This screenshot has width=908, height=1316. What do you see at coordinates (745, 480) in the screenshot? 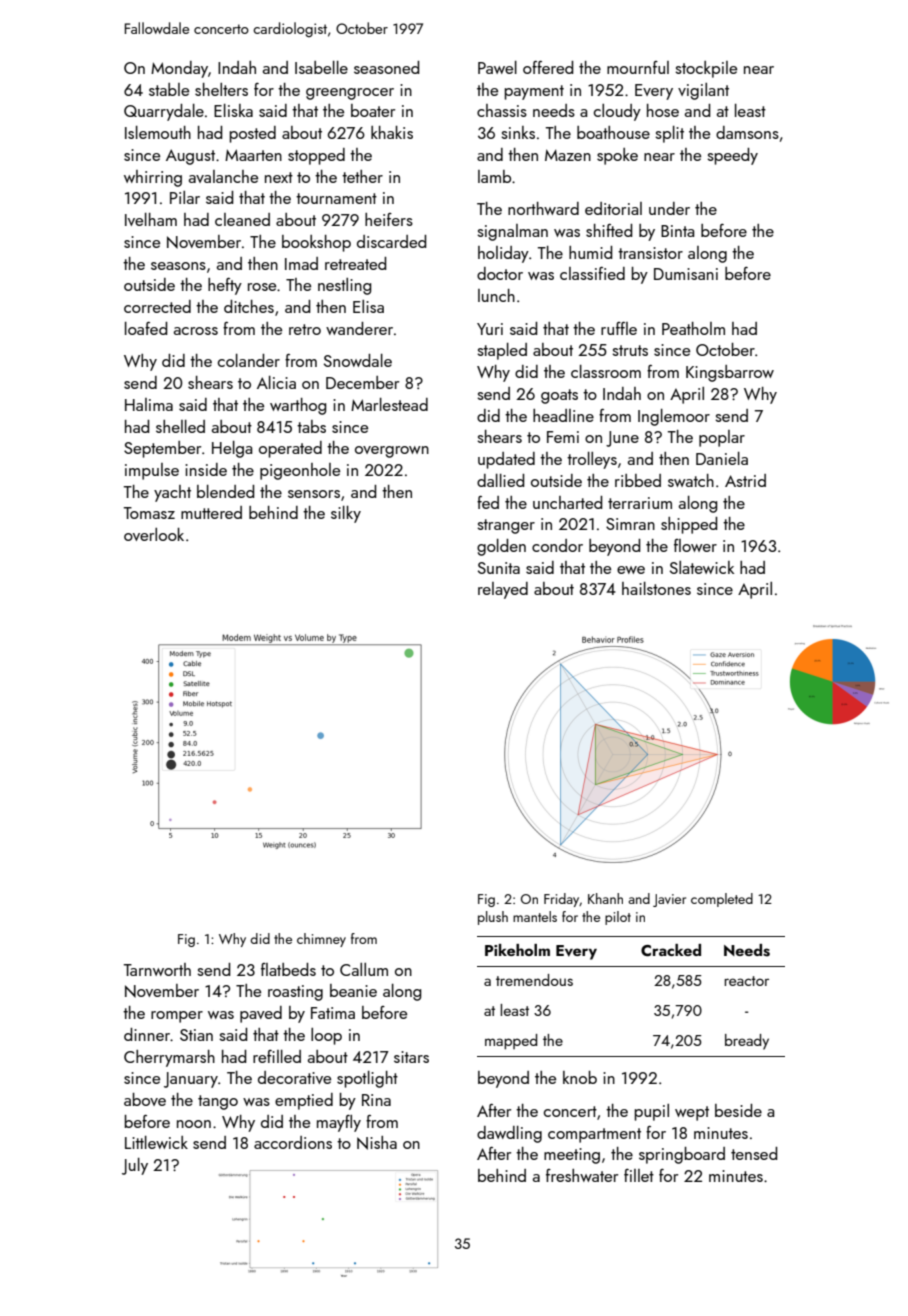
I see `Astrid` at bounding box center [745, 480].
